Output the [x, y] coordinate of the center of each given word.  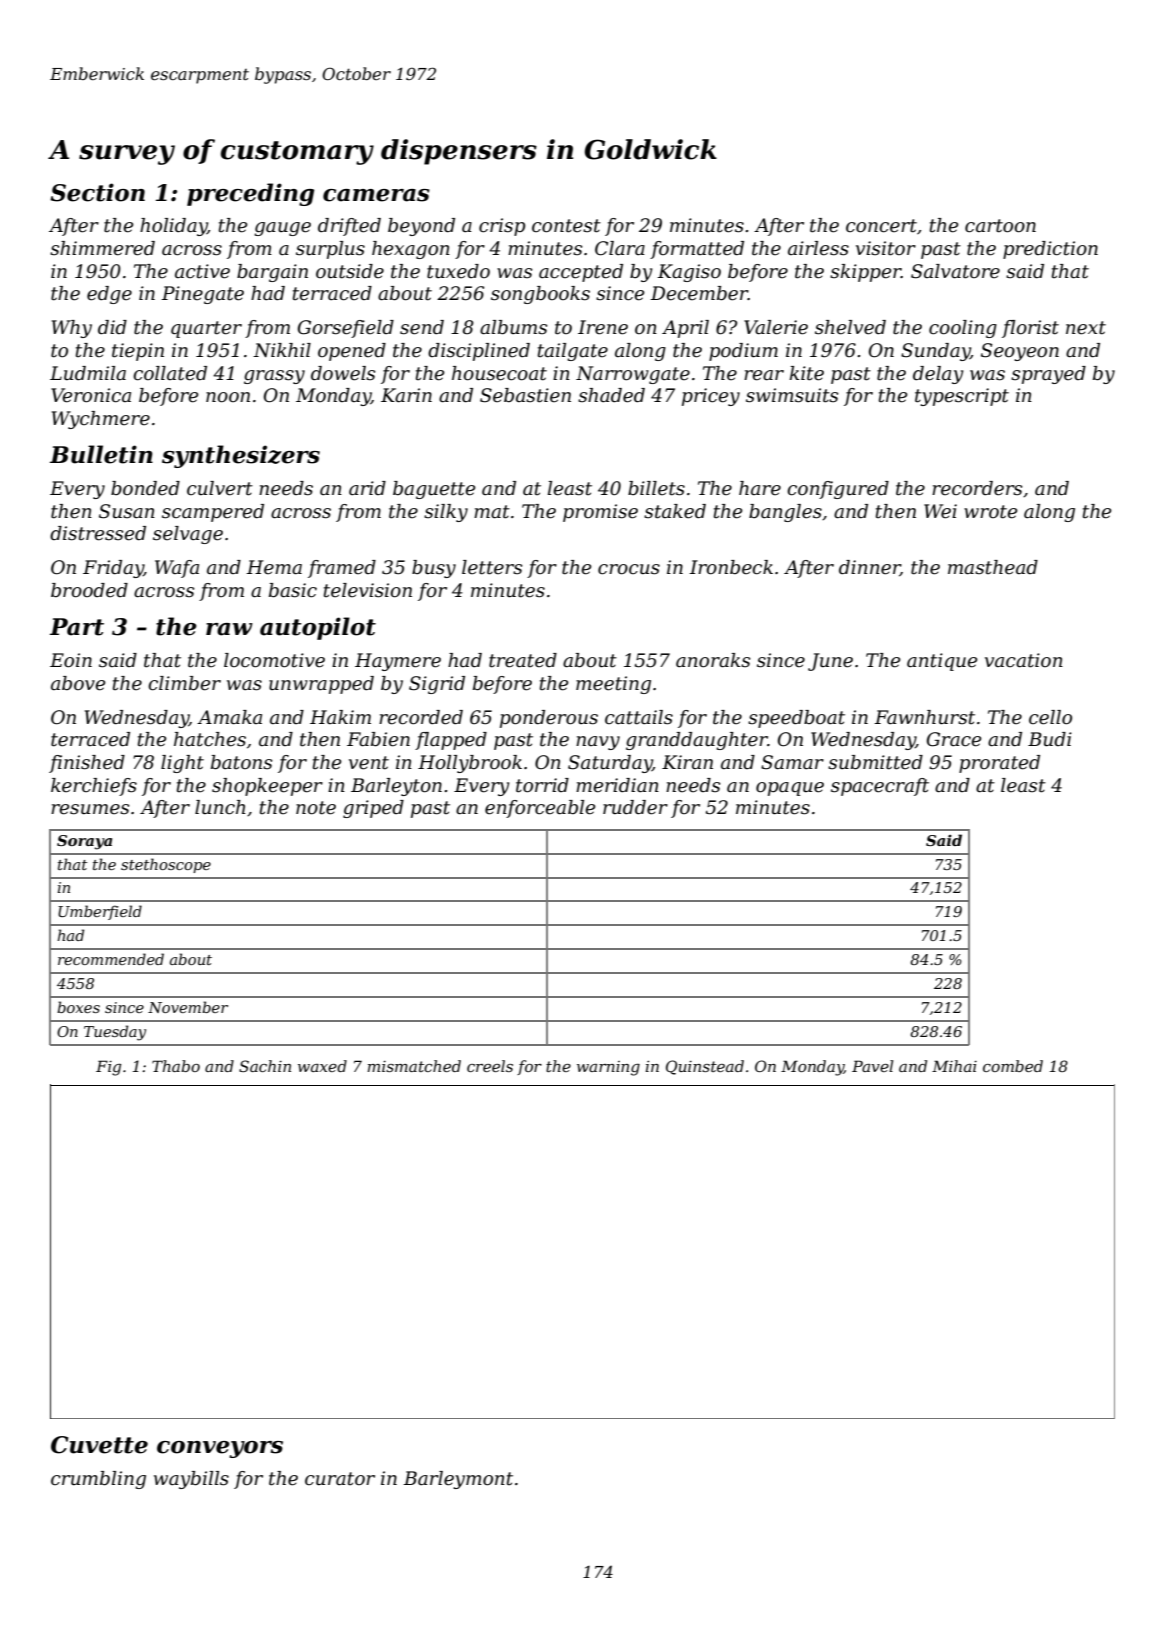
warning [608, 1068]
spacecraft [880, 787]
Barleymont [458, 1480]
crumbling [98, 1480]
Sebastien [525, 395]
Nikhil [282, 350]
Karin [406, 395]
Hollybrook [470, 764]
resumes [90, 809]
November [188, 1007]
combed [1013, 1066]
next [1086, 328]
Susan [127, 511]
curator [340, 1479]
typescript [962, 397]
